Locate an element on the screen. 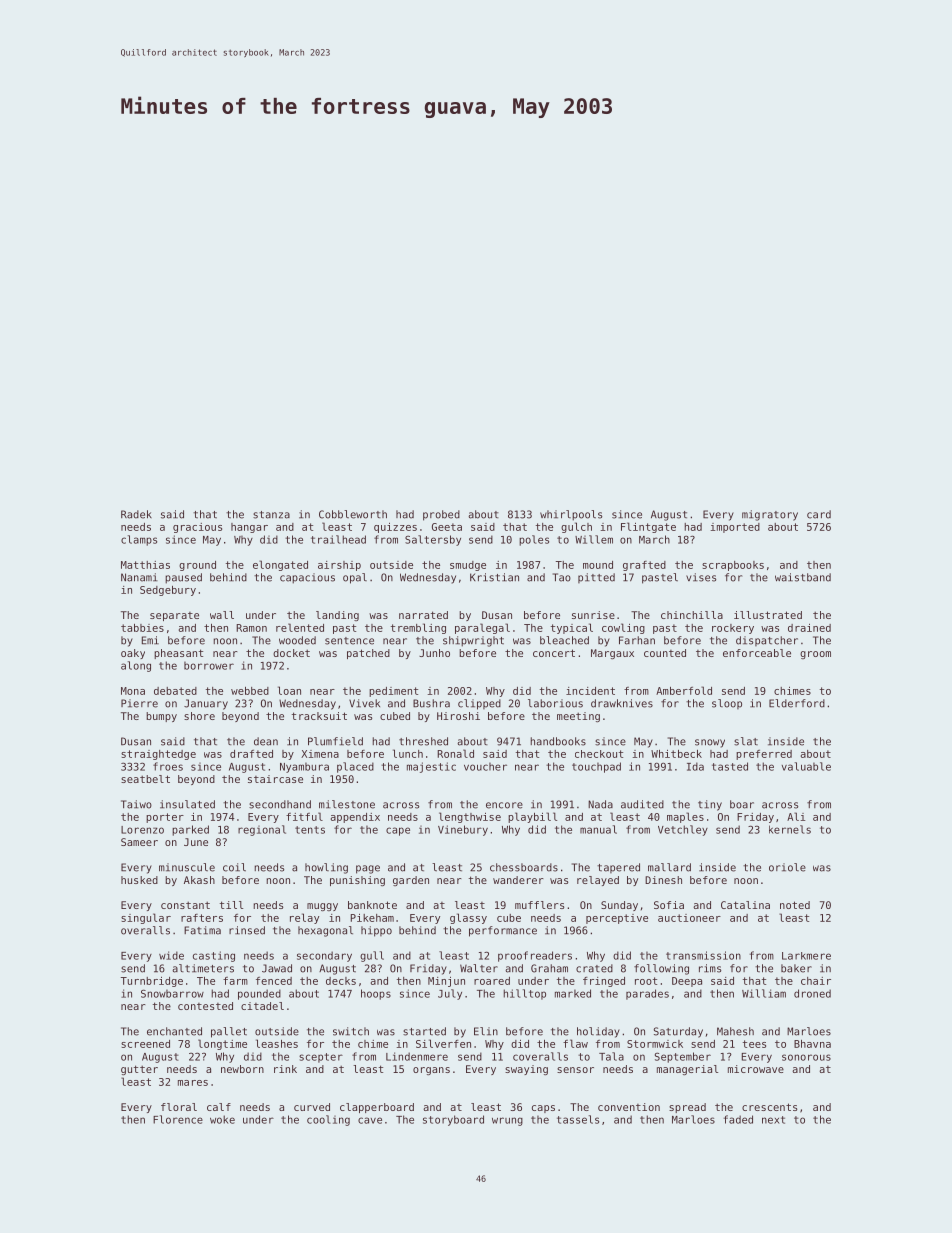 The image size is (952, 1233). chair is located at coordinates (816, 981).
